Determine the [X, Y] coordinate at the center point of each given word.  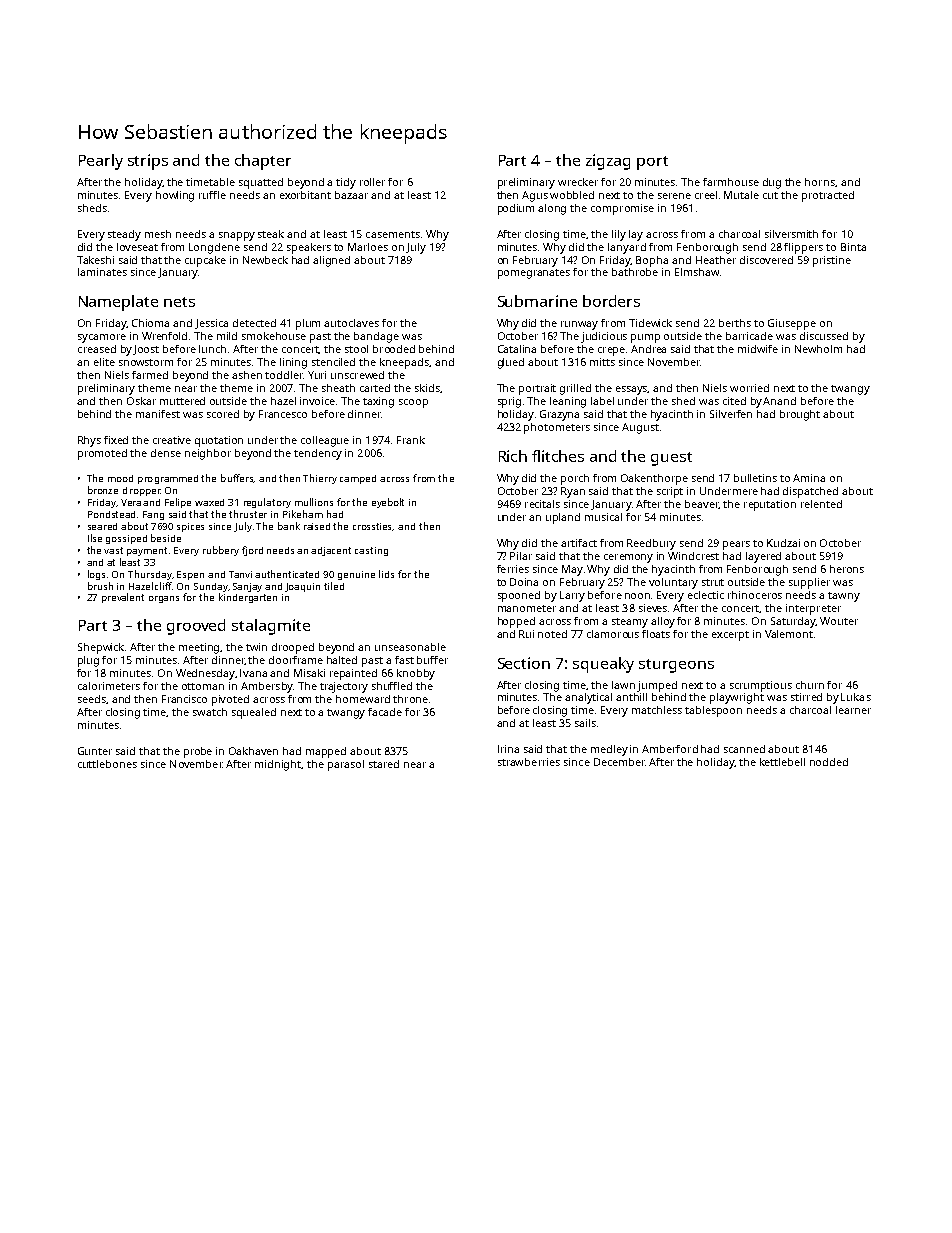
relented [821, 504]
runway [579, 325]
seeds [92, 699]
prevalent [123, 598]
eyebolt [388, 503]
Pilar [521, 556]
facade [385, 712]
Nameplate [118, 303]
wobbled [572, 195]
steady [124, 235]
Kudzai [783, 543]
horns [820, 182]
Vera [131, 502]
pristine [832, 261]
